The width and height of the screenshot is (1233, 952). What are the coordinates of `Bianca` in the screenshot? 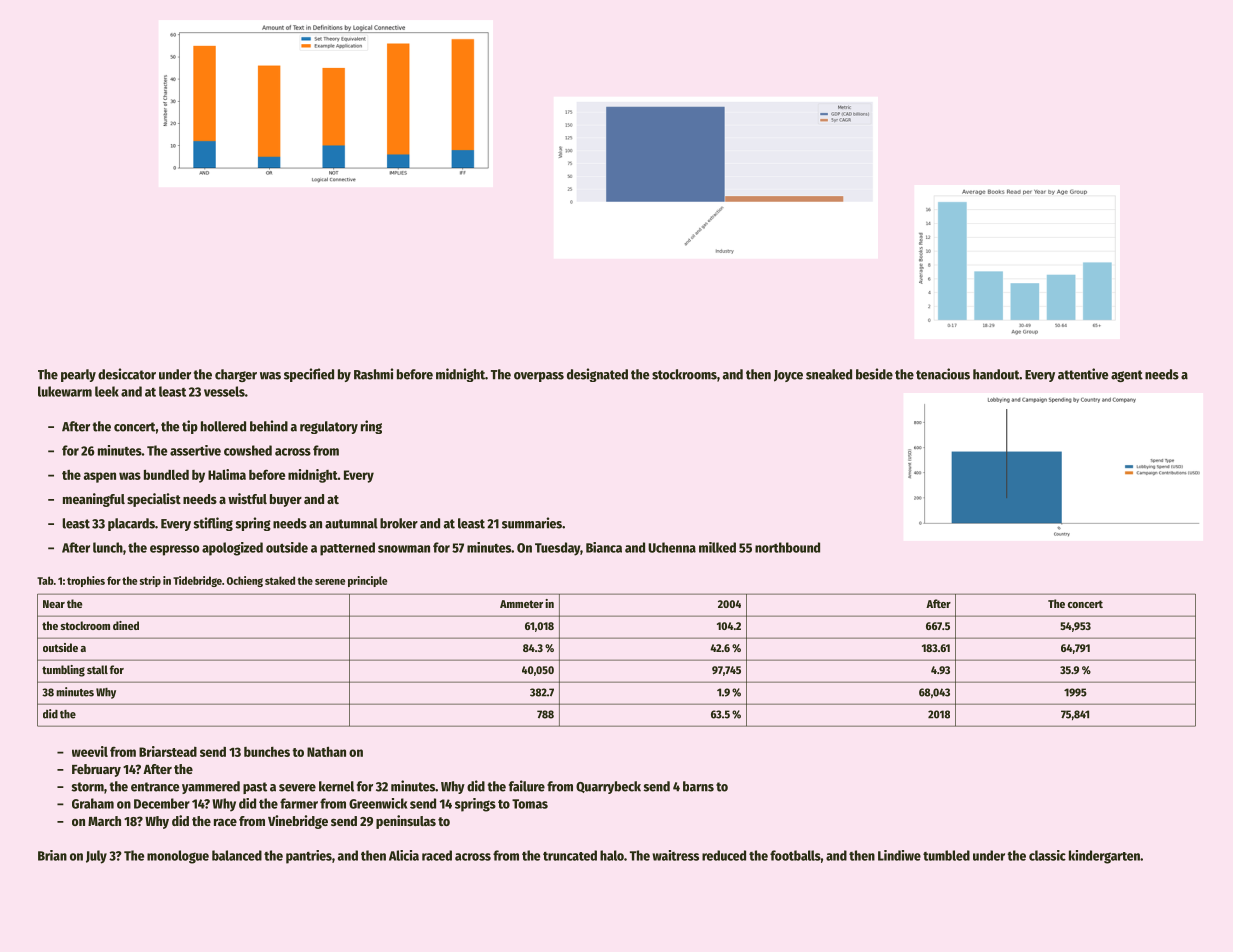 It's located at (604, 547).
